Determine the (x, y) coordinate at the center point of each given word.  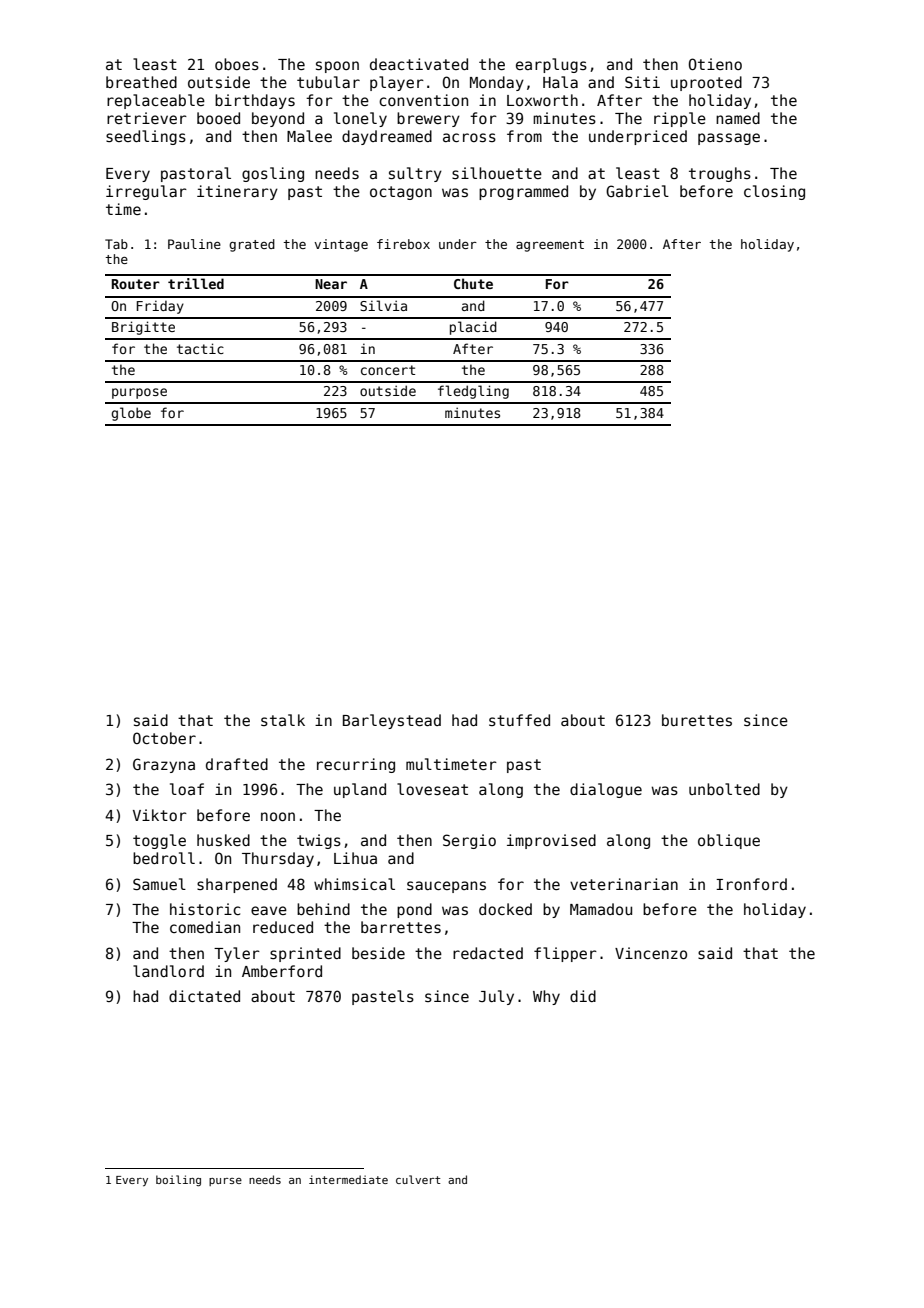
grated (252, 245)
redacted (488, 953)
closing (774, 192)
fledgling (473, 392)
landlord (168, 971)
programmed (523, 192)
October (164, 738)
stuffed (519, 720)
